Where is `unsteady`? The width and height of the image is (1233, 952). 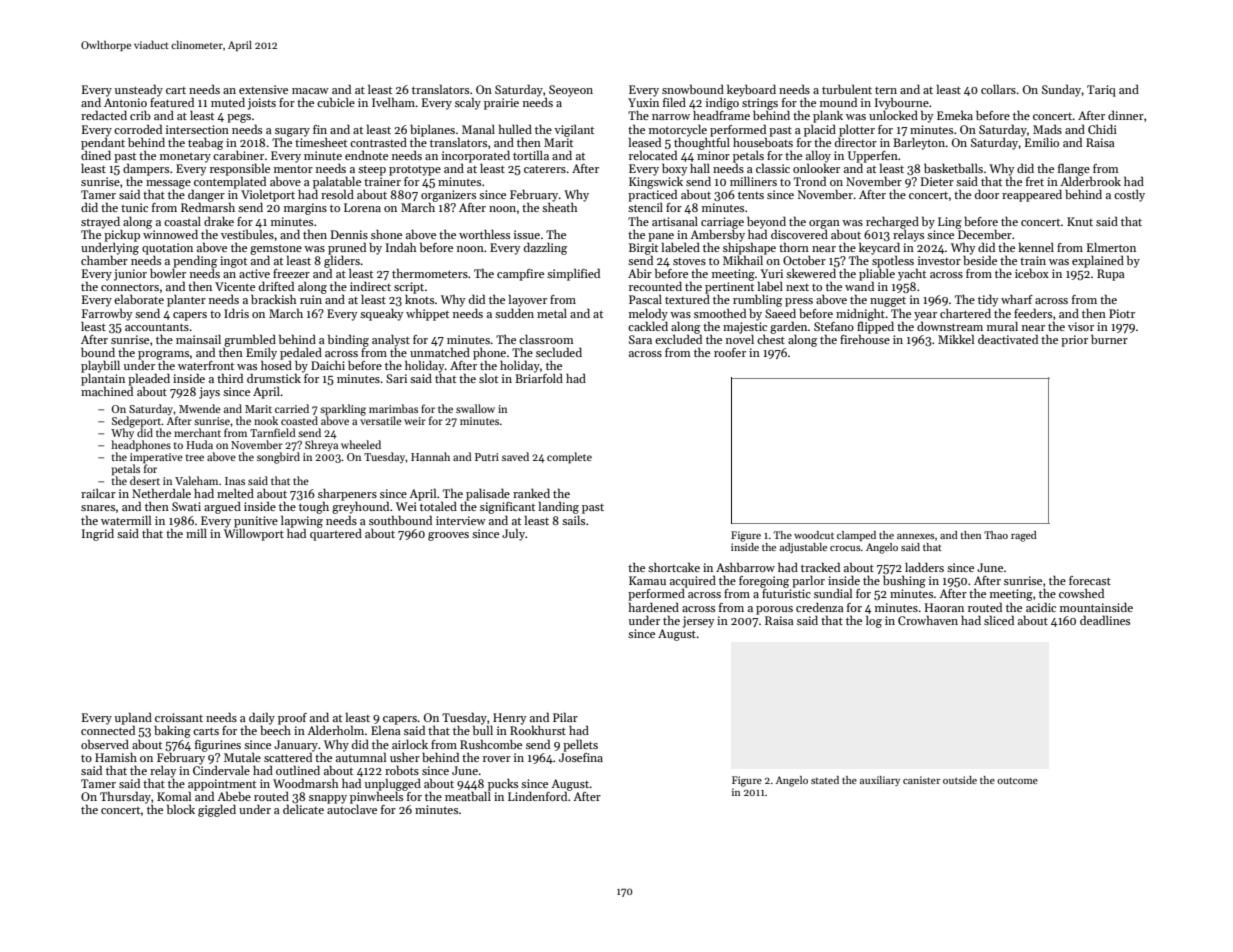 unsteady is located at coordinates (139, 90).
